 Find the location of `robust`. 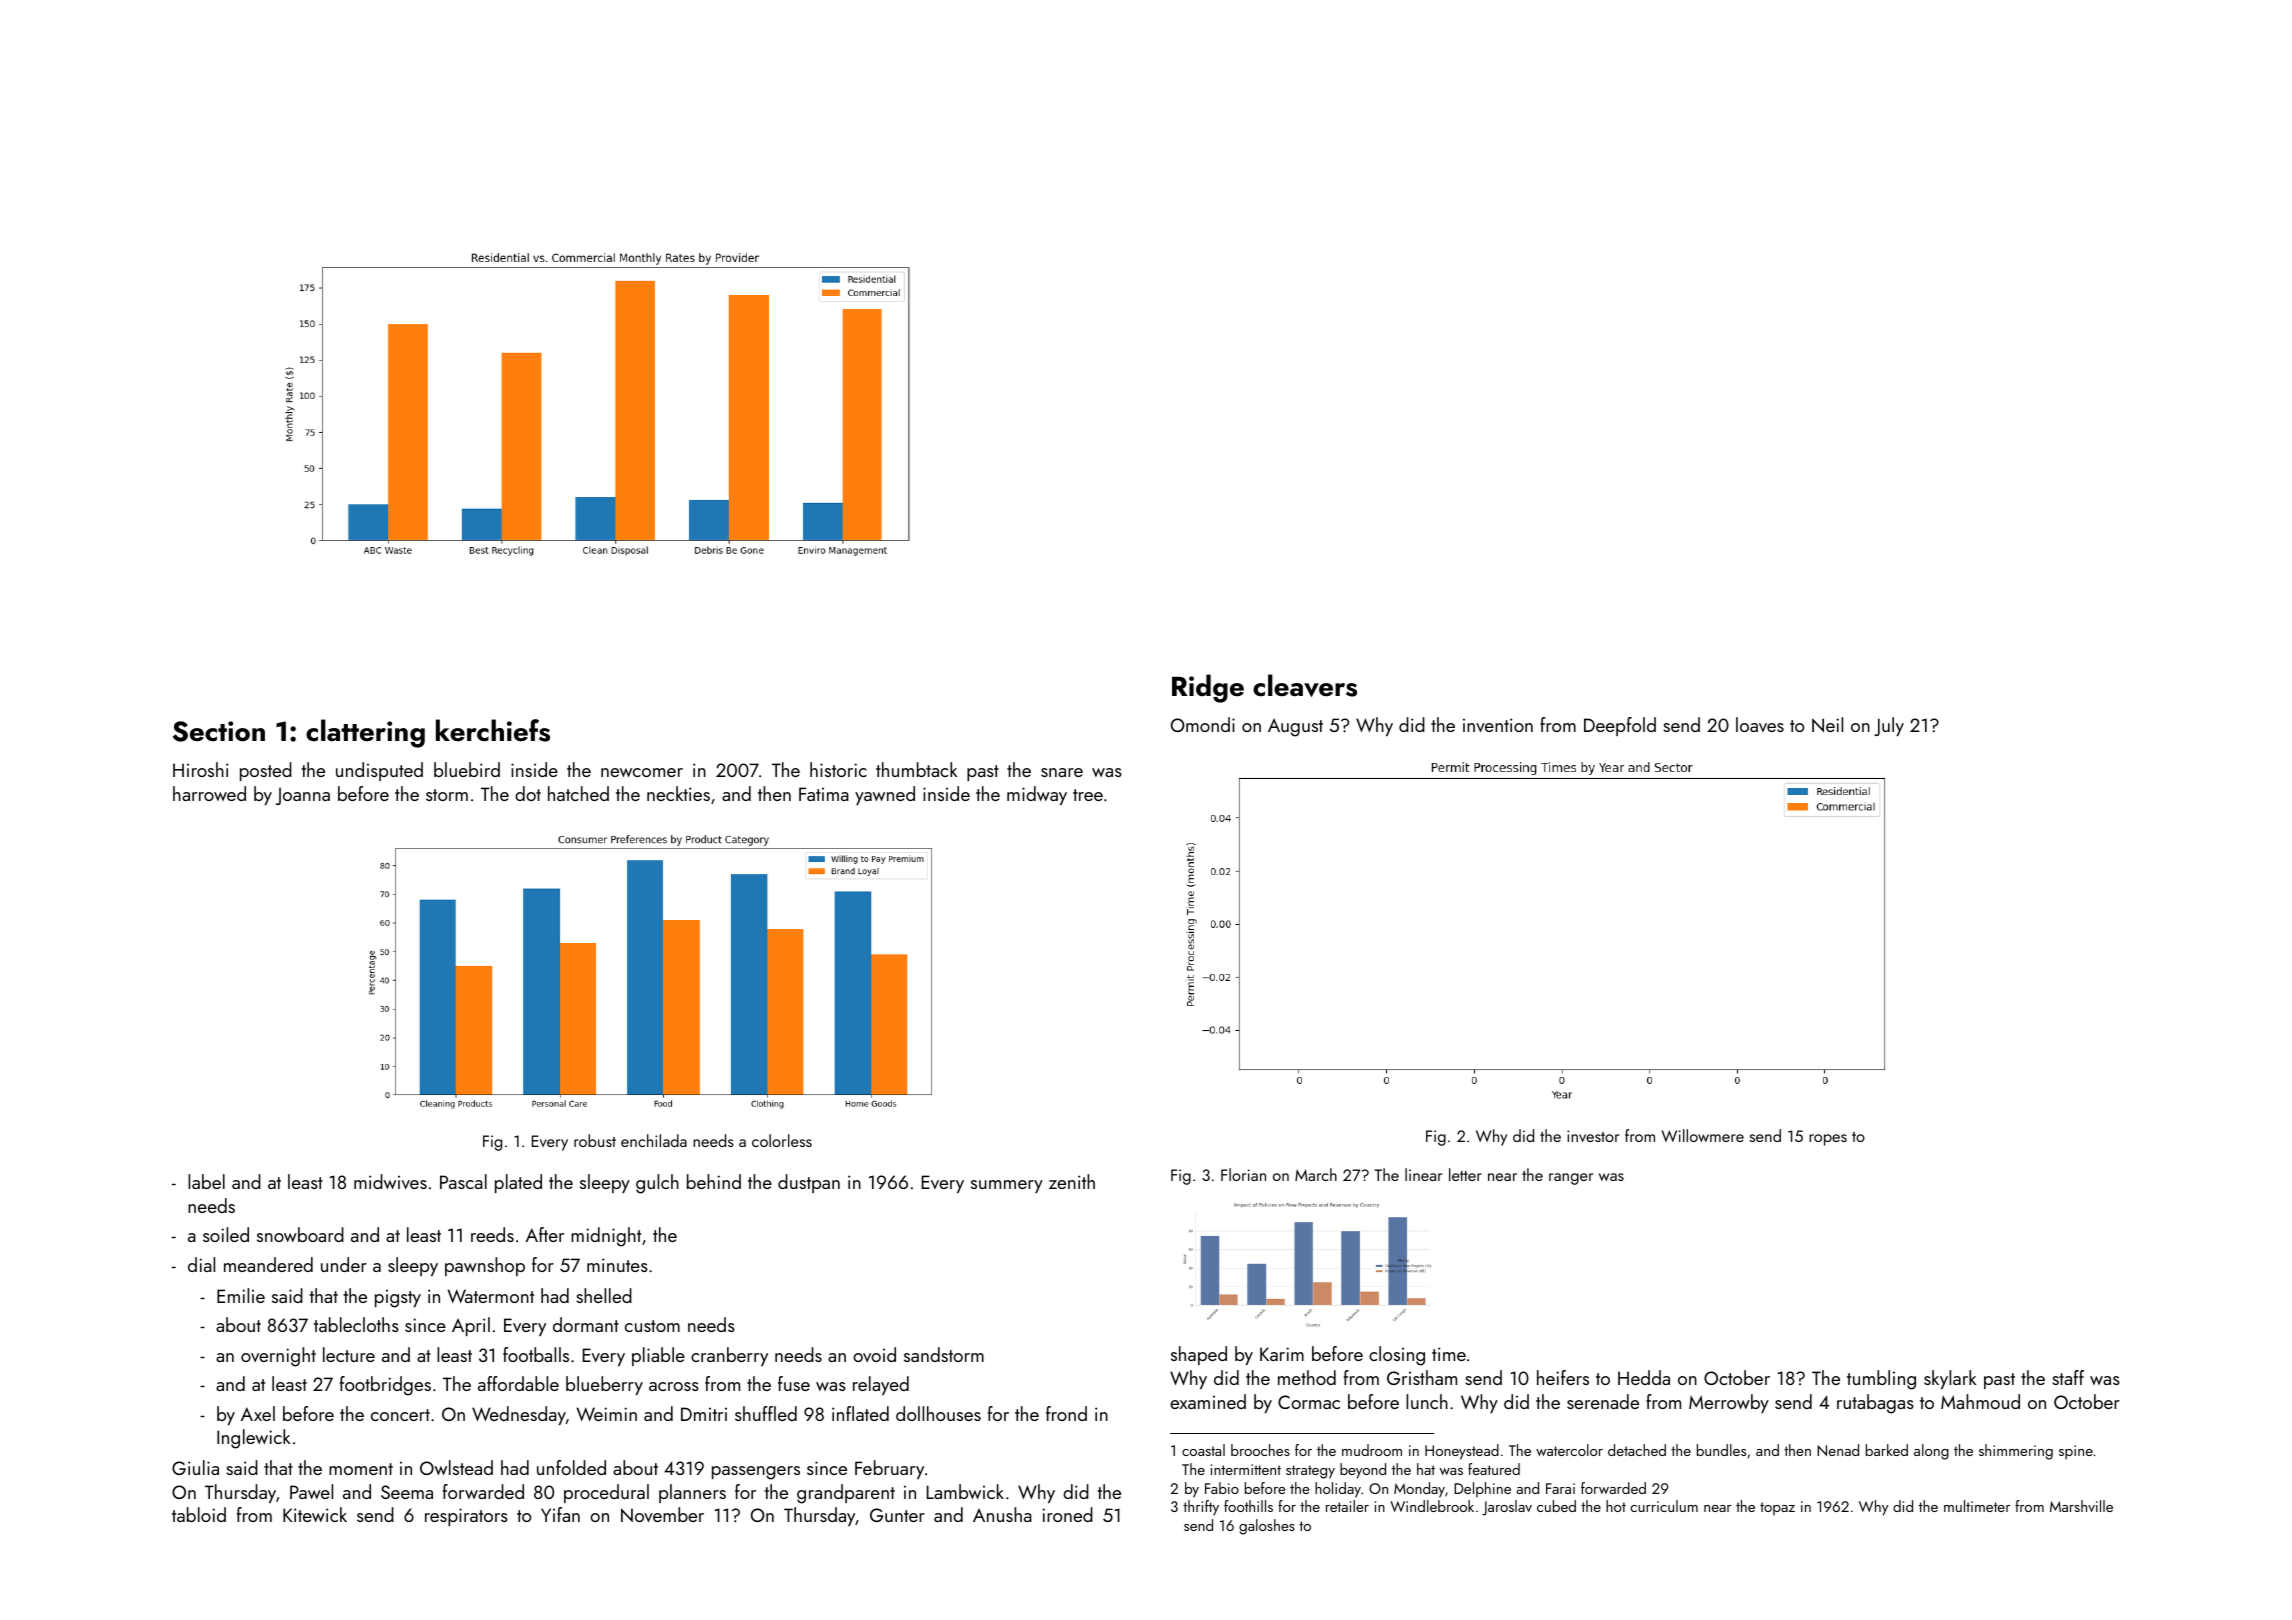

robust is located at coordinates (595, 1140).
